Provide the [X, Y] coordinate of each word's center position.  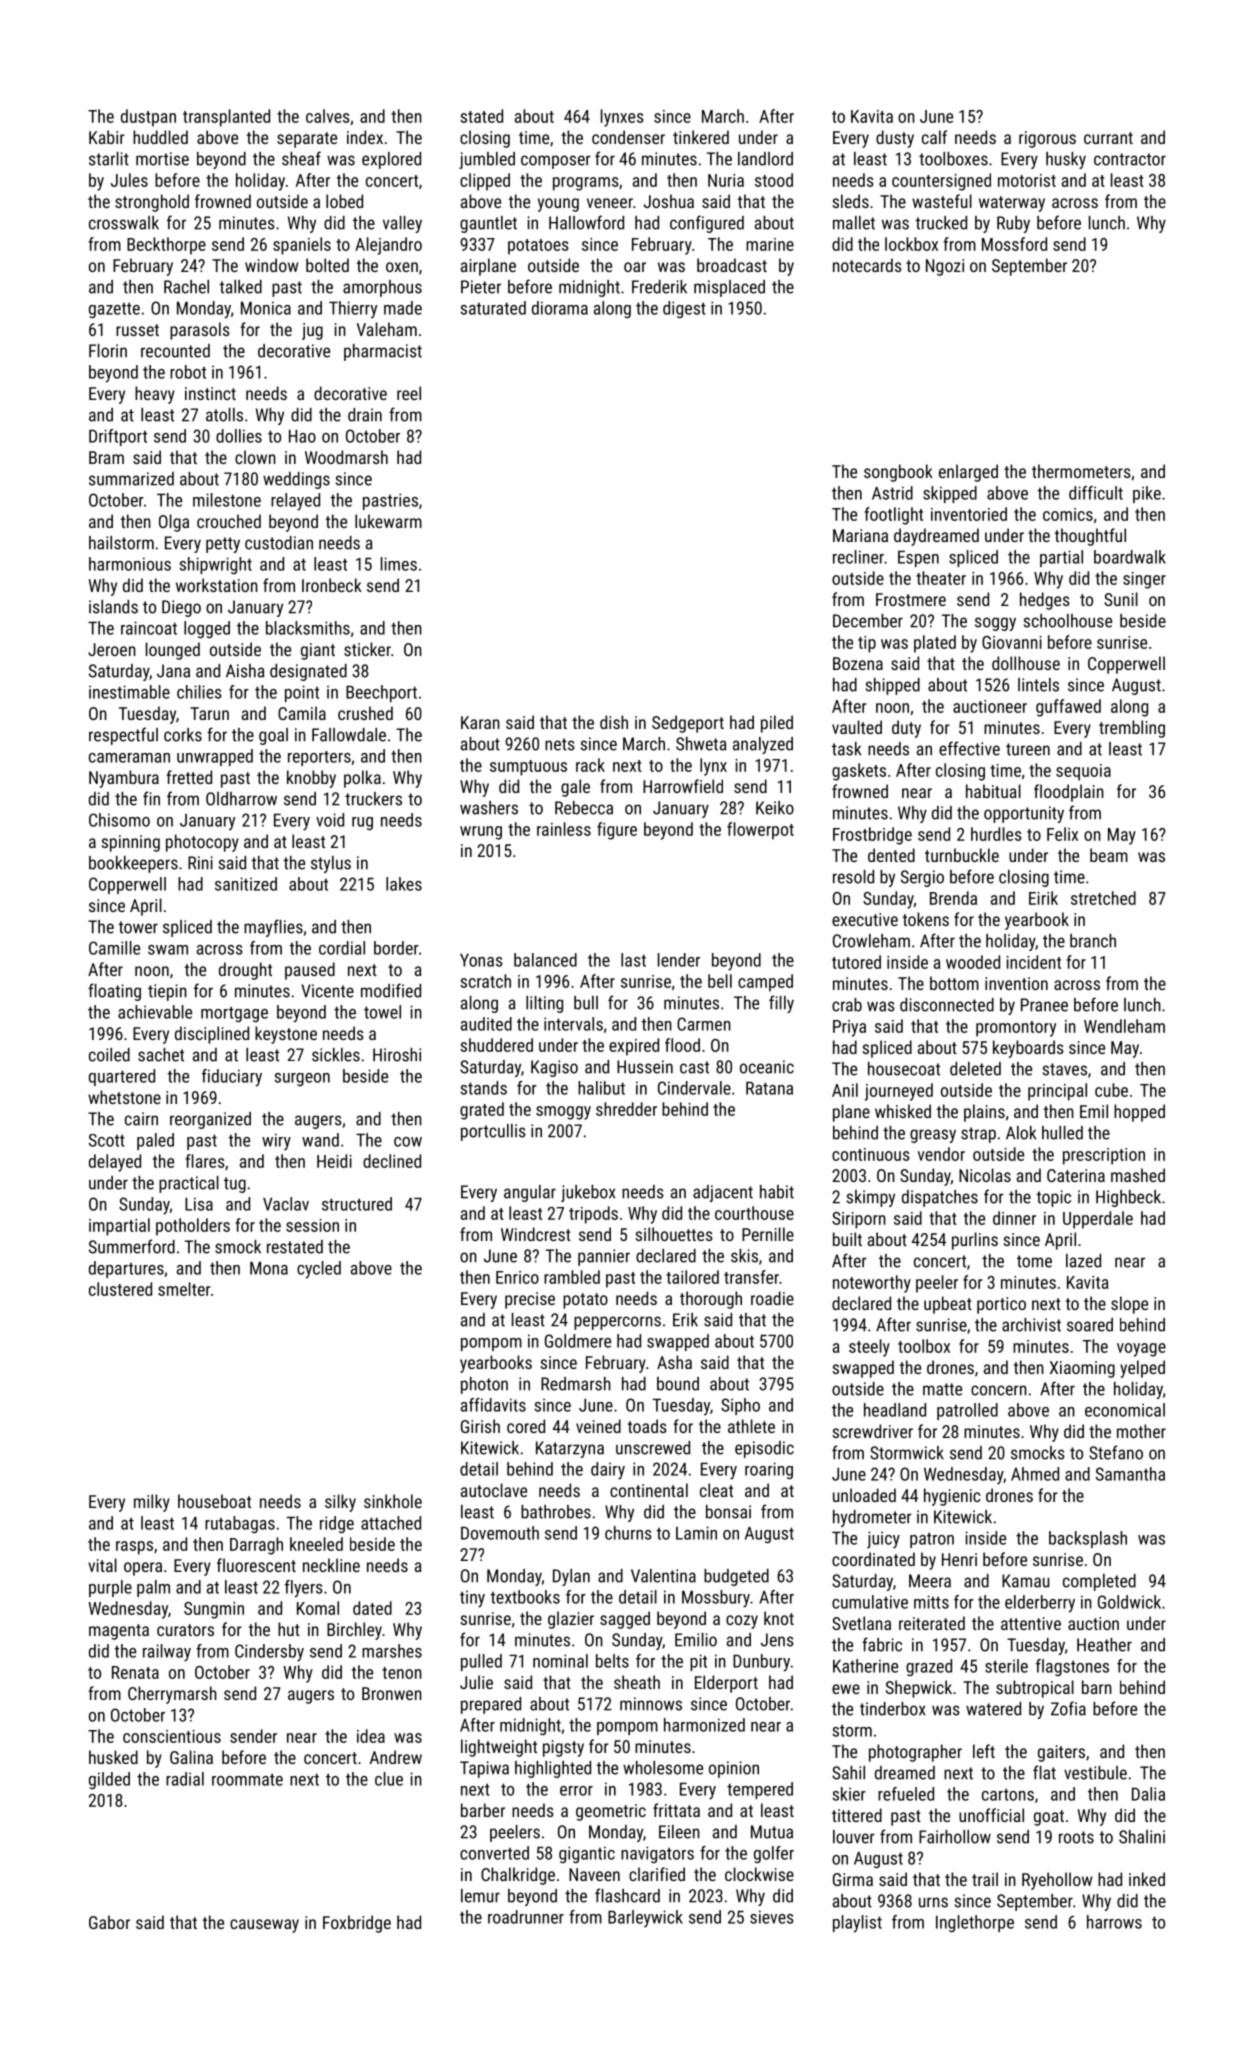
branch [1093, 941]
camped [765, 983]
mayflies [273, 928]
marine [770, 244]
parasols [200, 331]
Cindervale [694, 1088]
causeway [264, 1926]
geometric [611, 1812]
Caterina [1076, 1175]
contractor [1130, 159]
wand [320, 1140]
